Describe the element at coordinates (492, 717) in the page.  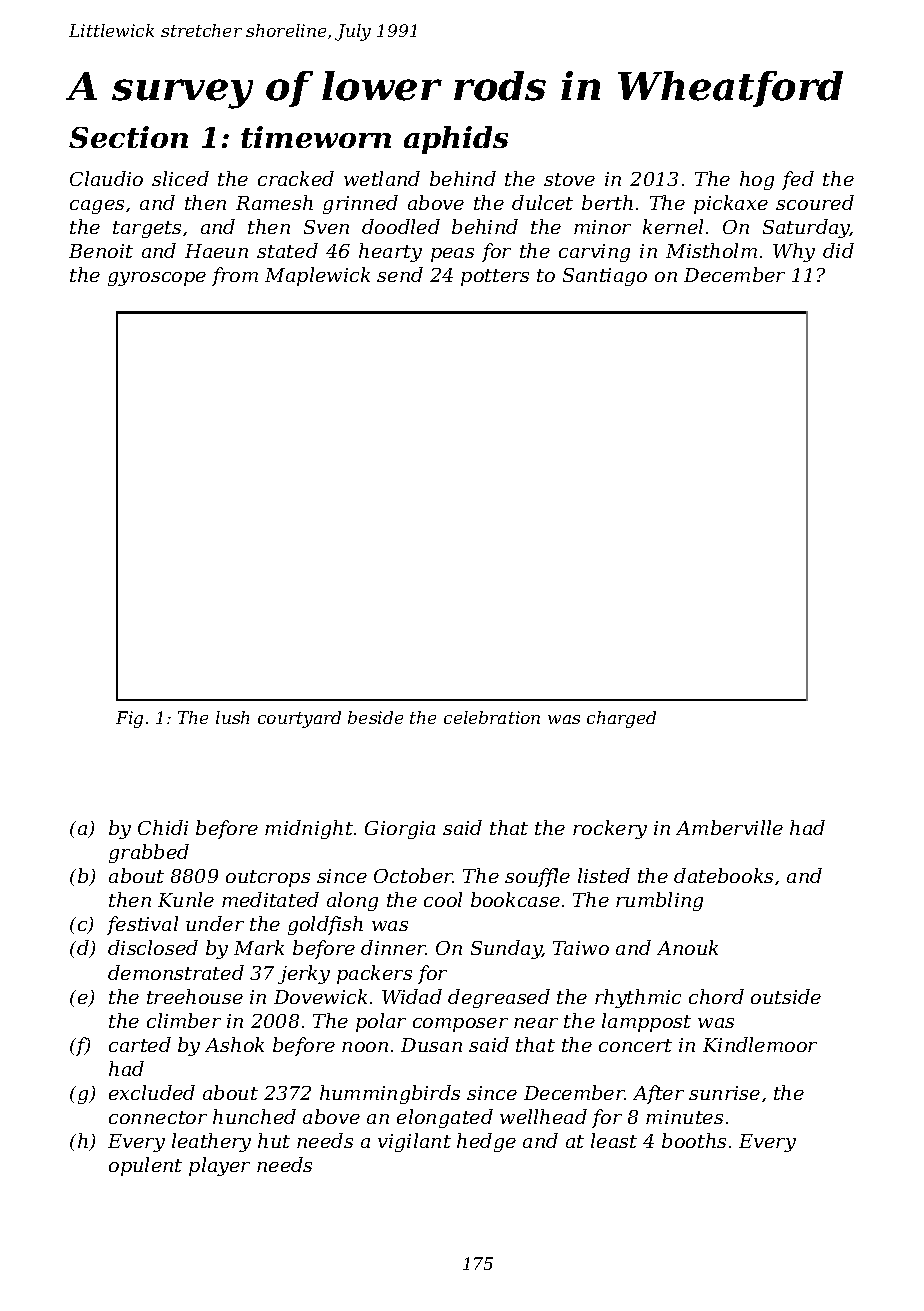
I see `celebration` at that location.
